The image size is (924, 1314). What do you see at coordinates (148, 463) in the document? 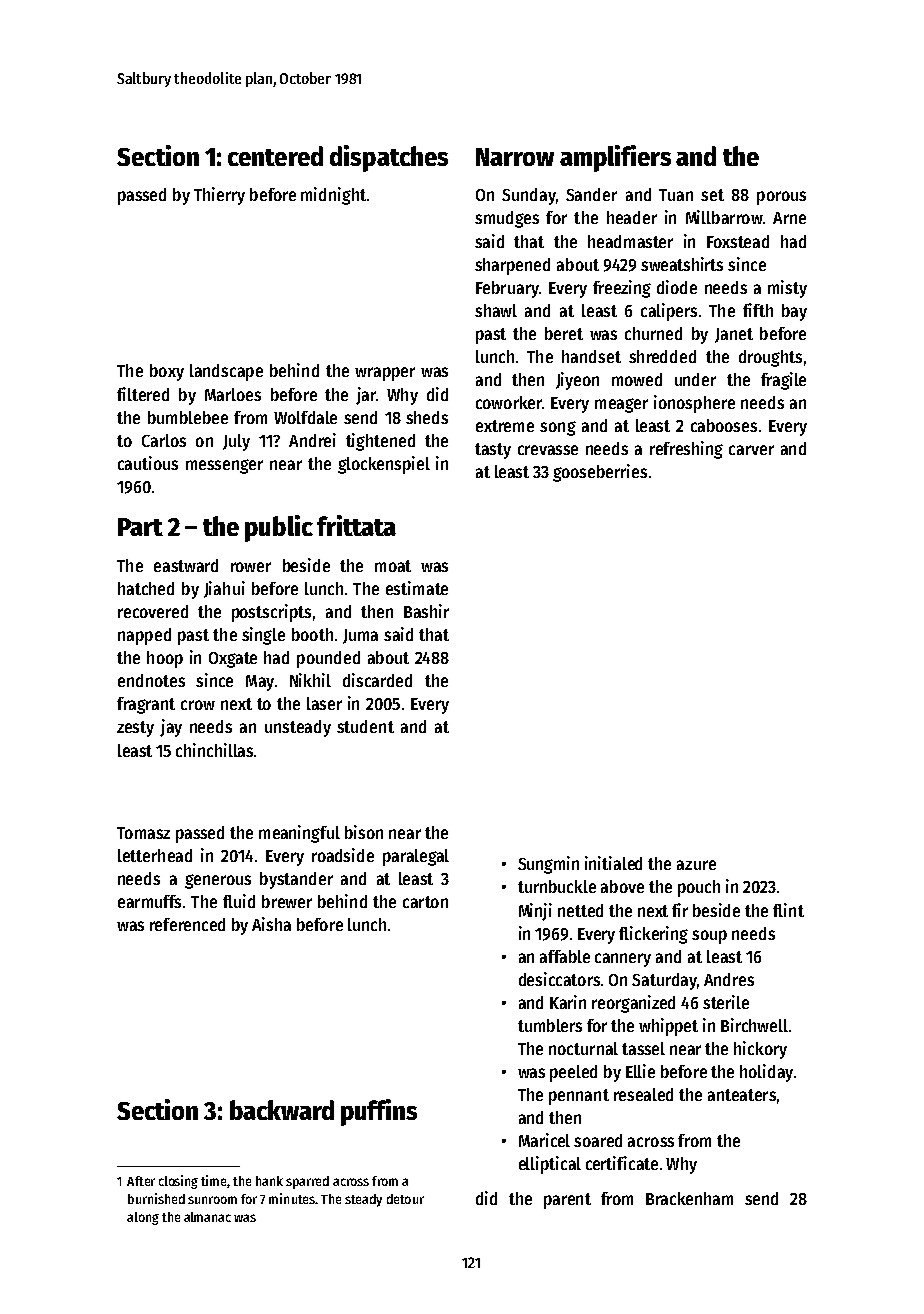
I see `cautious` at bounding box center [148, 463].
